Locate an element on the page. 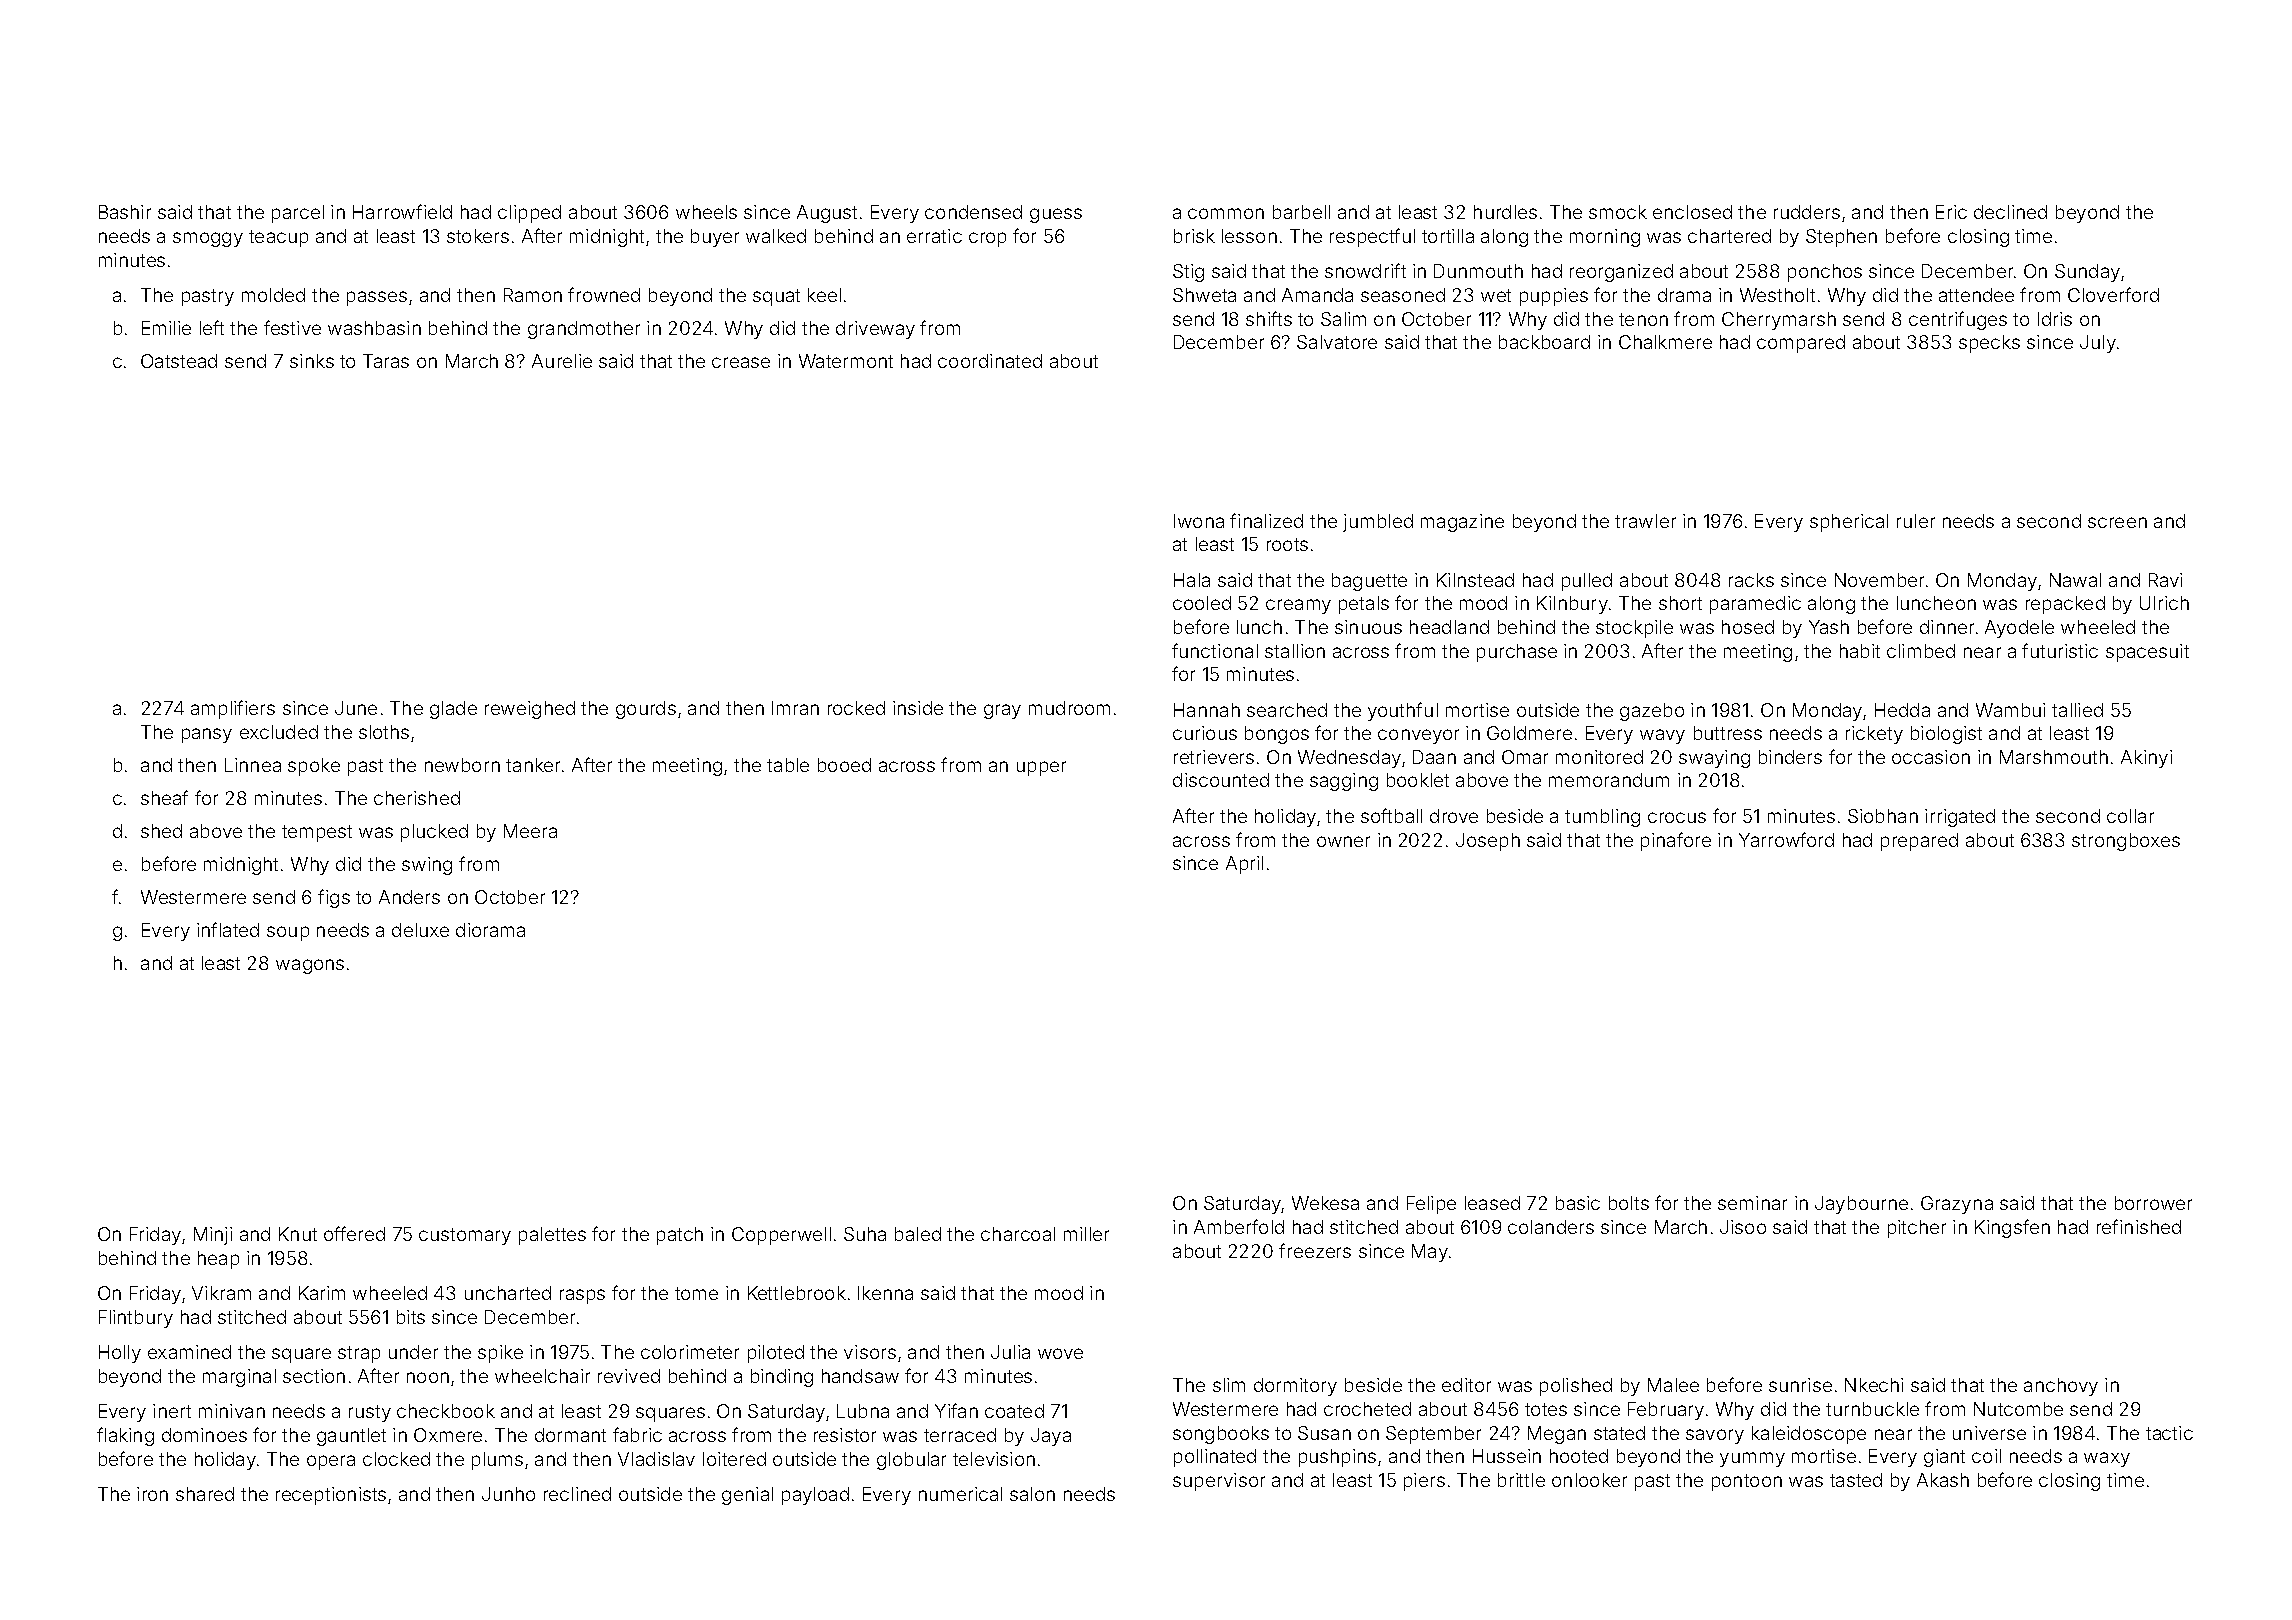 The width and height of the document is (2292, 1620). trawler is located at coordinates (1645, 521).
